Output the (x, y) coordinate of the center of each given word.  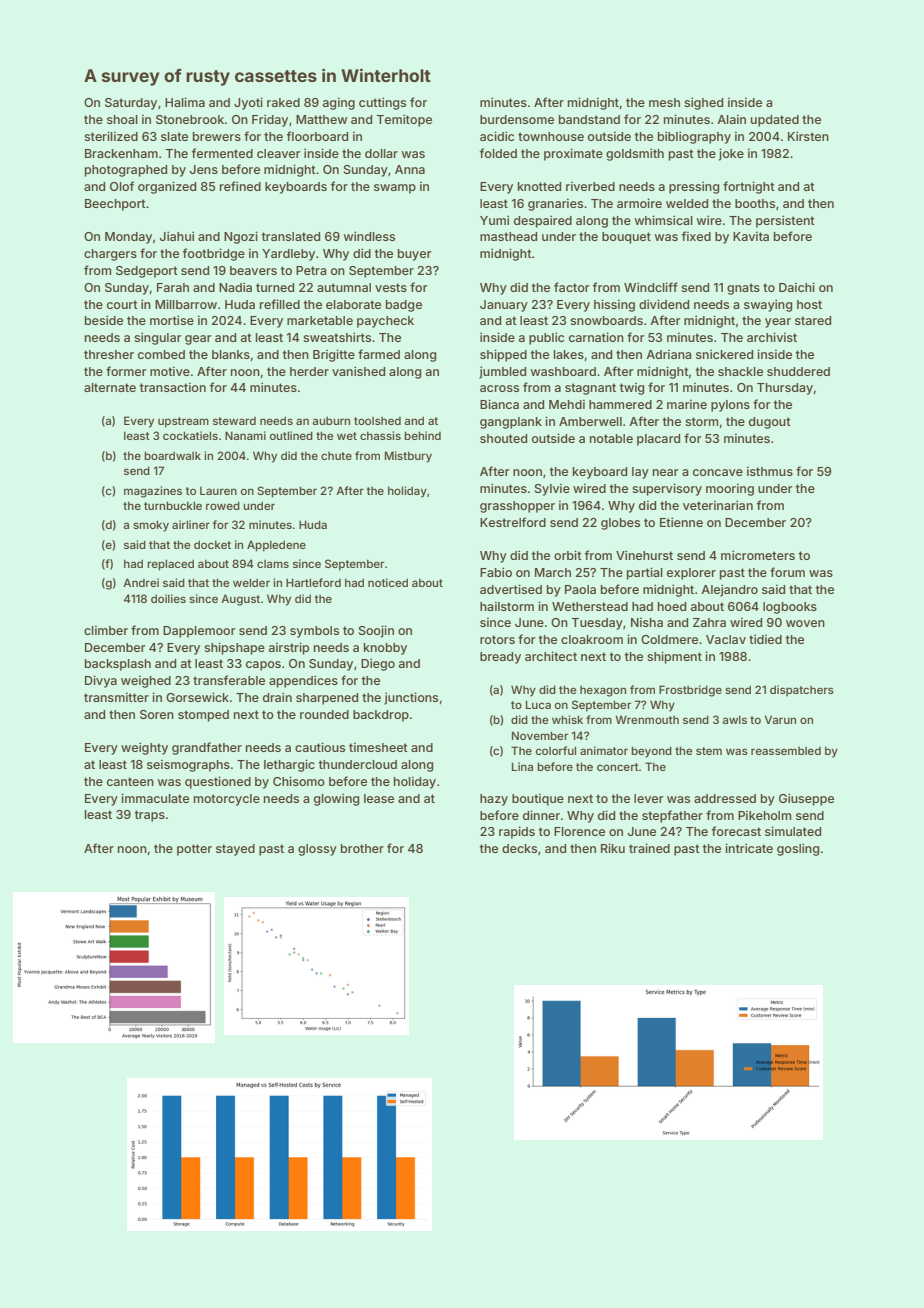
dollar (381, 153)
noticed (388, 582)
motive (170, 371)
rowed (223, 505)
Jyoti (248, 103)
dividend (664, 304)
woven (805, 623)
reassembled (786, 751)
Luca (538, 704)
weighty (144, 748)
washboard (563, 371)
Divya (101, 681)
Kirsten (808, 136)
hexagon (603, 691)
